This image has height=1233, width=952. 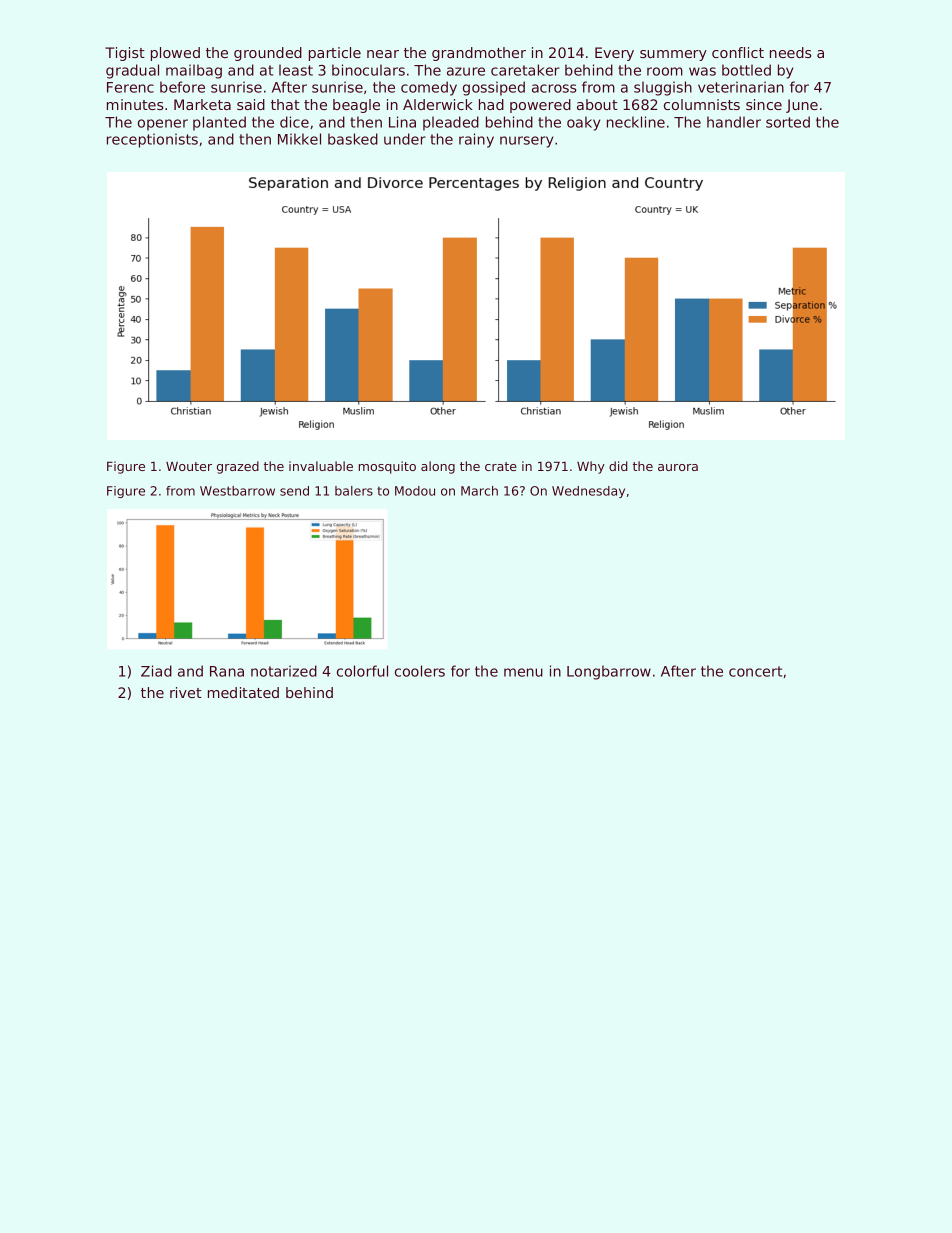 I want to click on aurora, so click(x=678, y=467).
